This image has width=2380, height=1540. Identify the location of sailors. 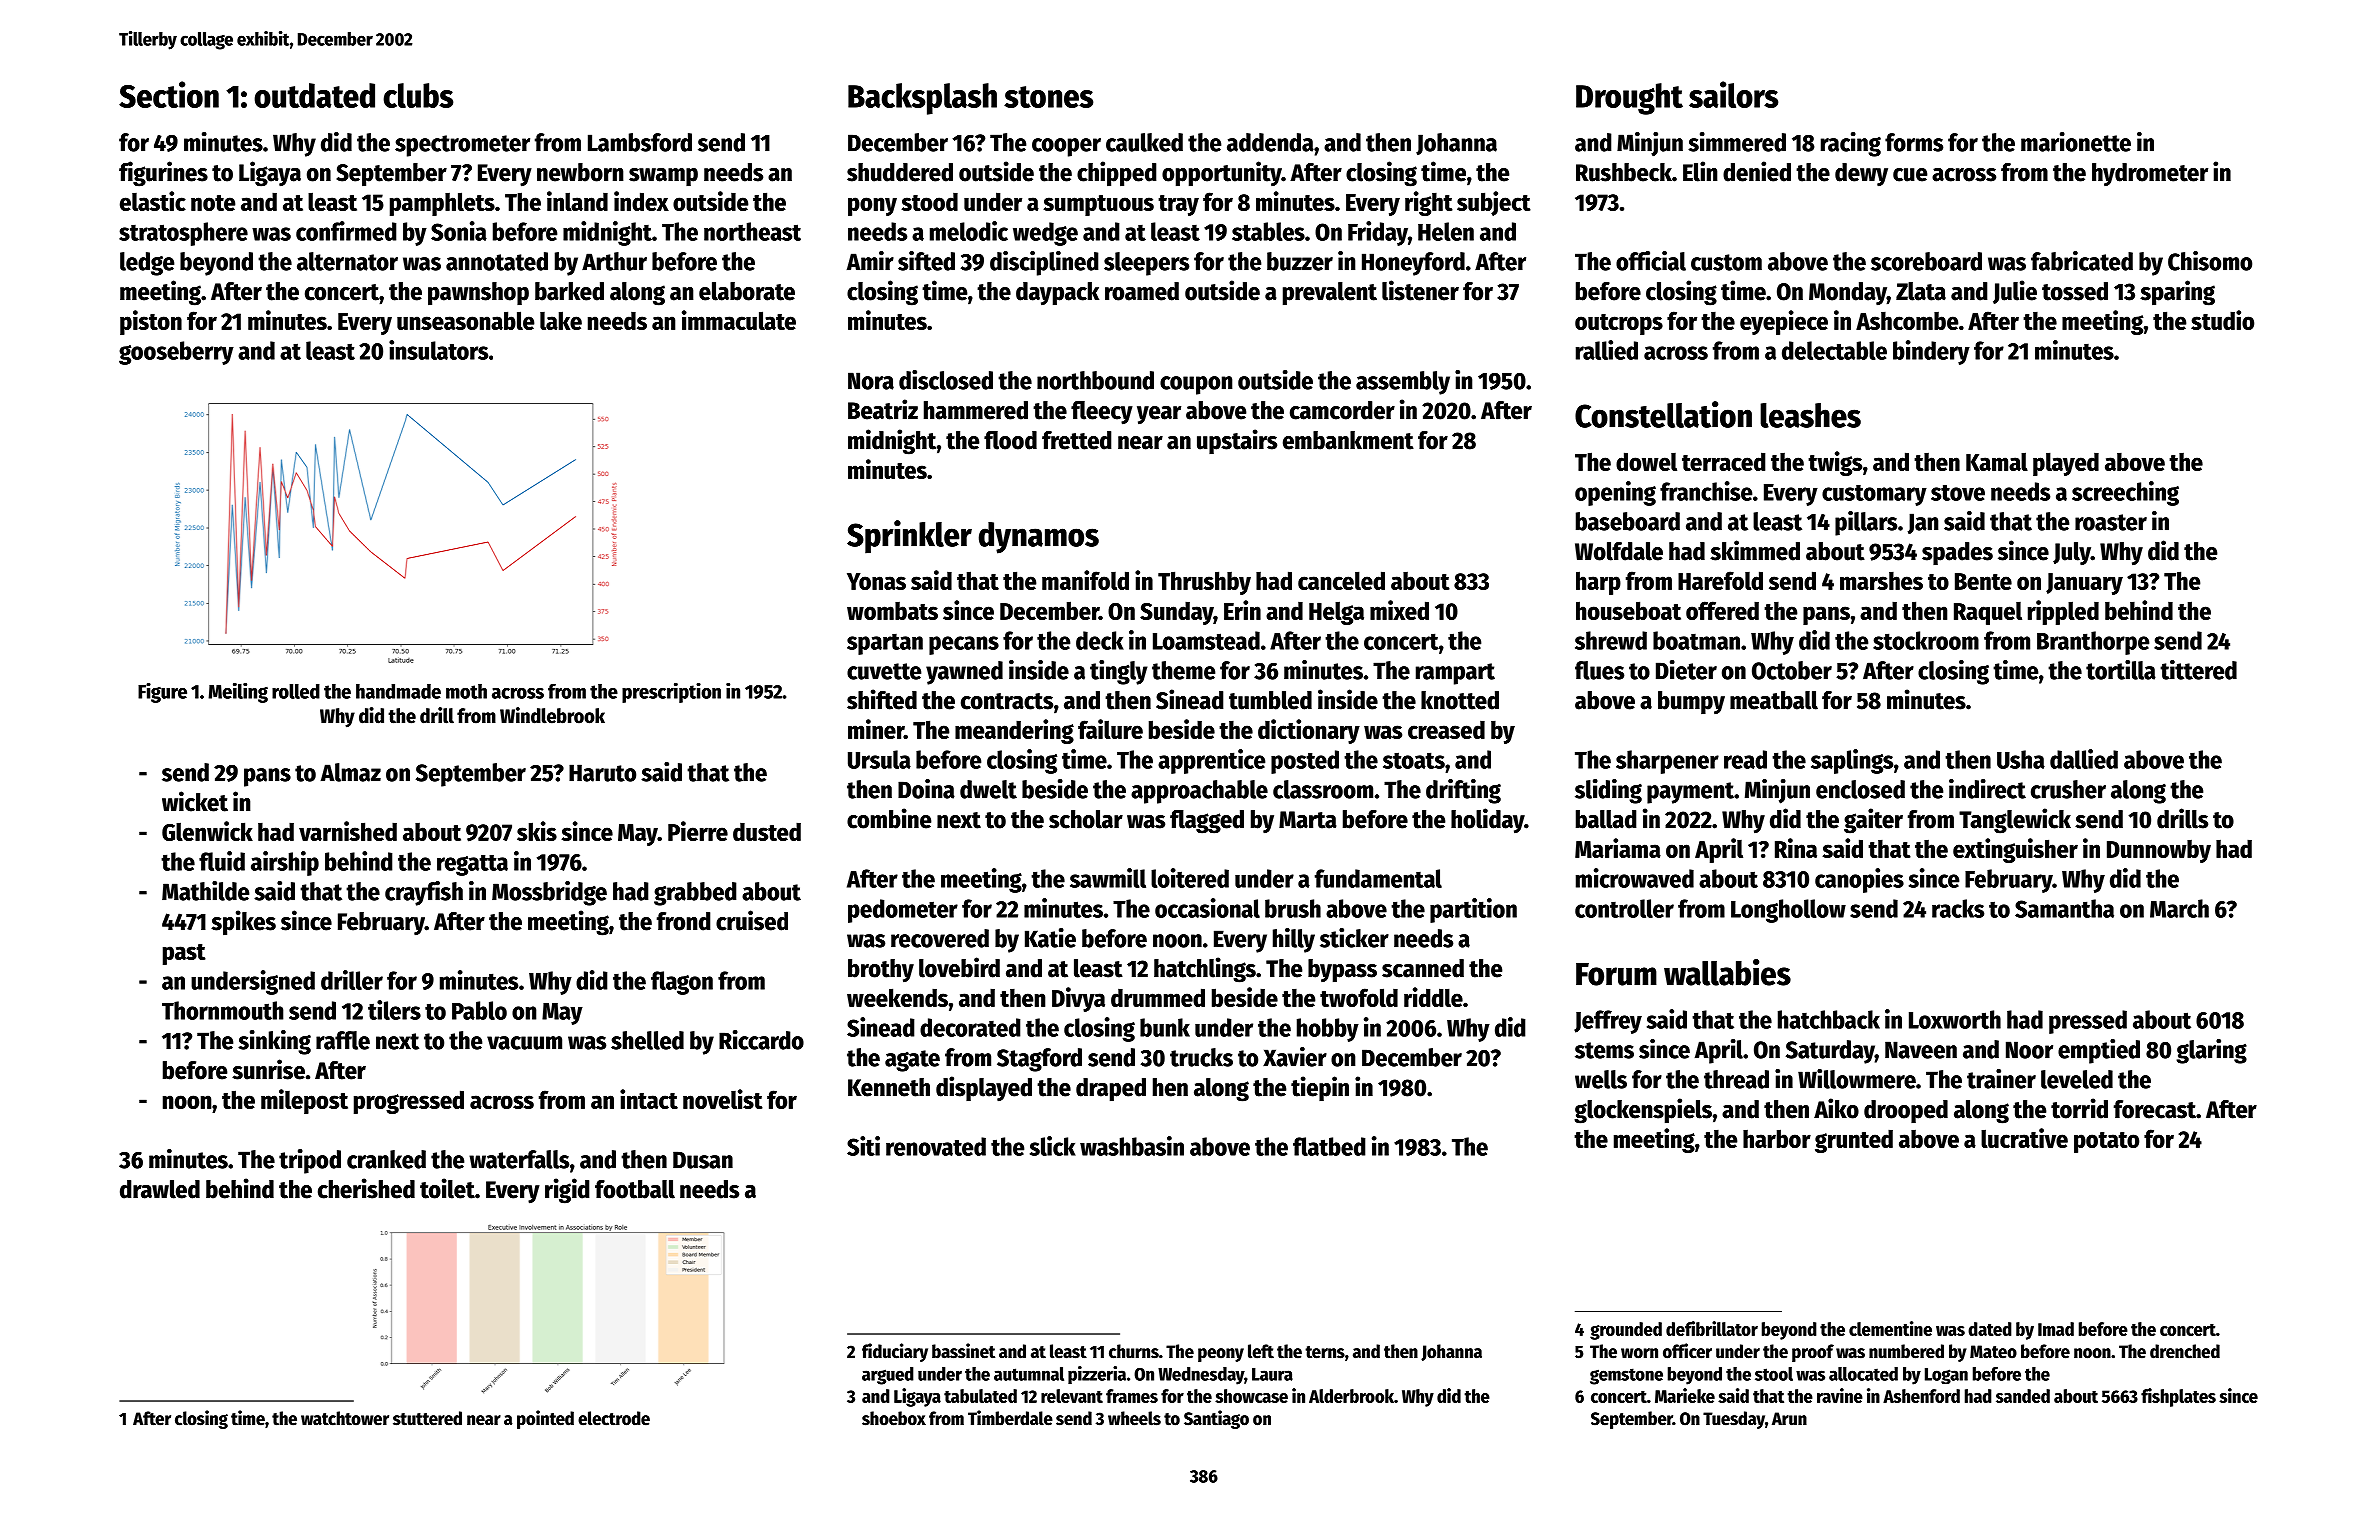
(1733, 94).
